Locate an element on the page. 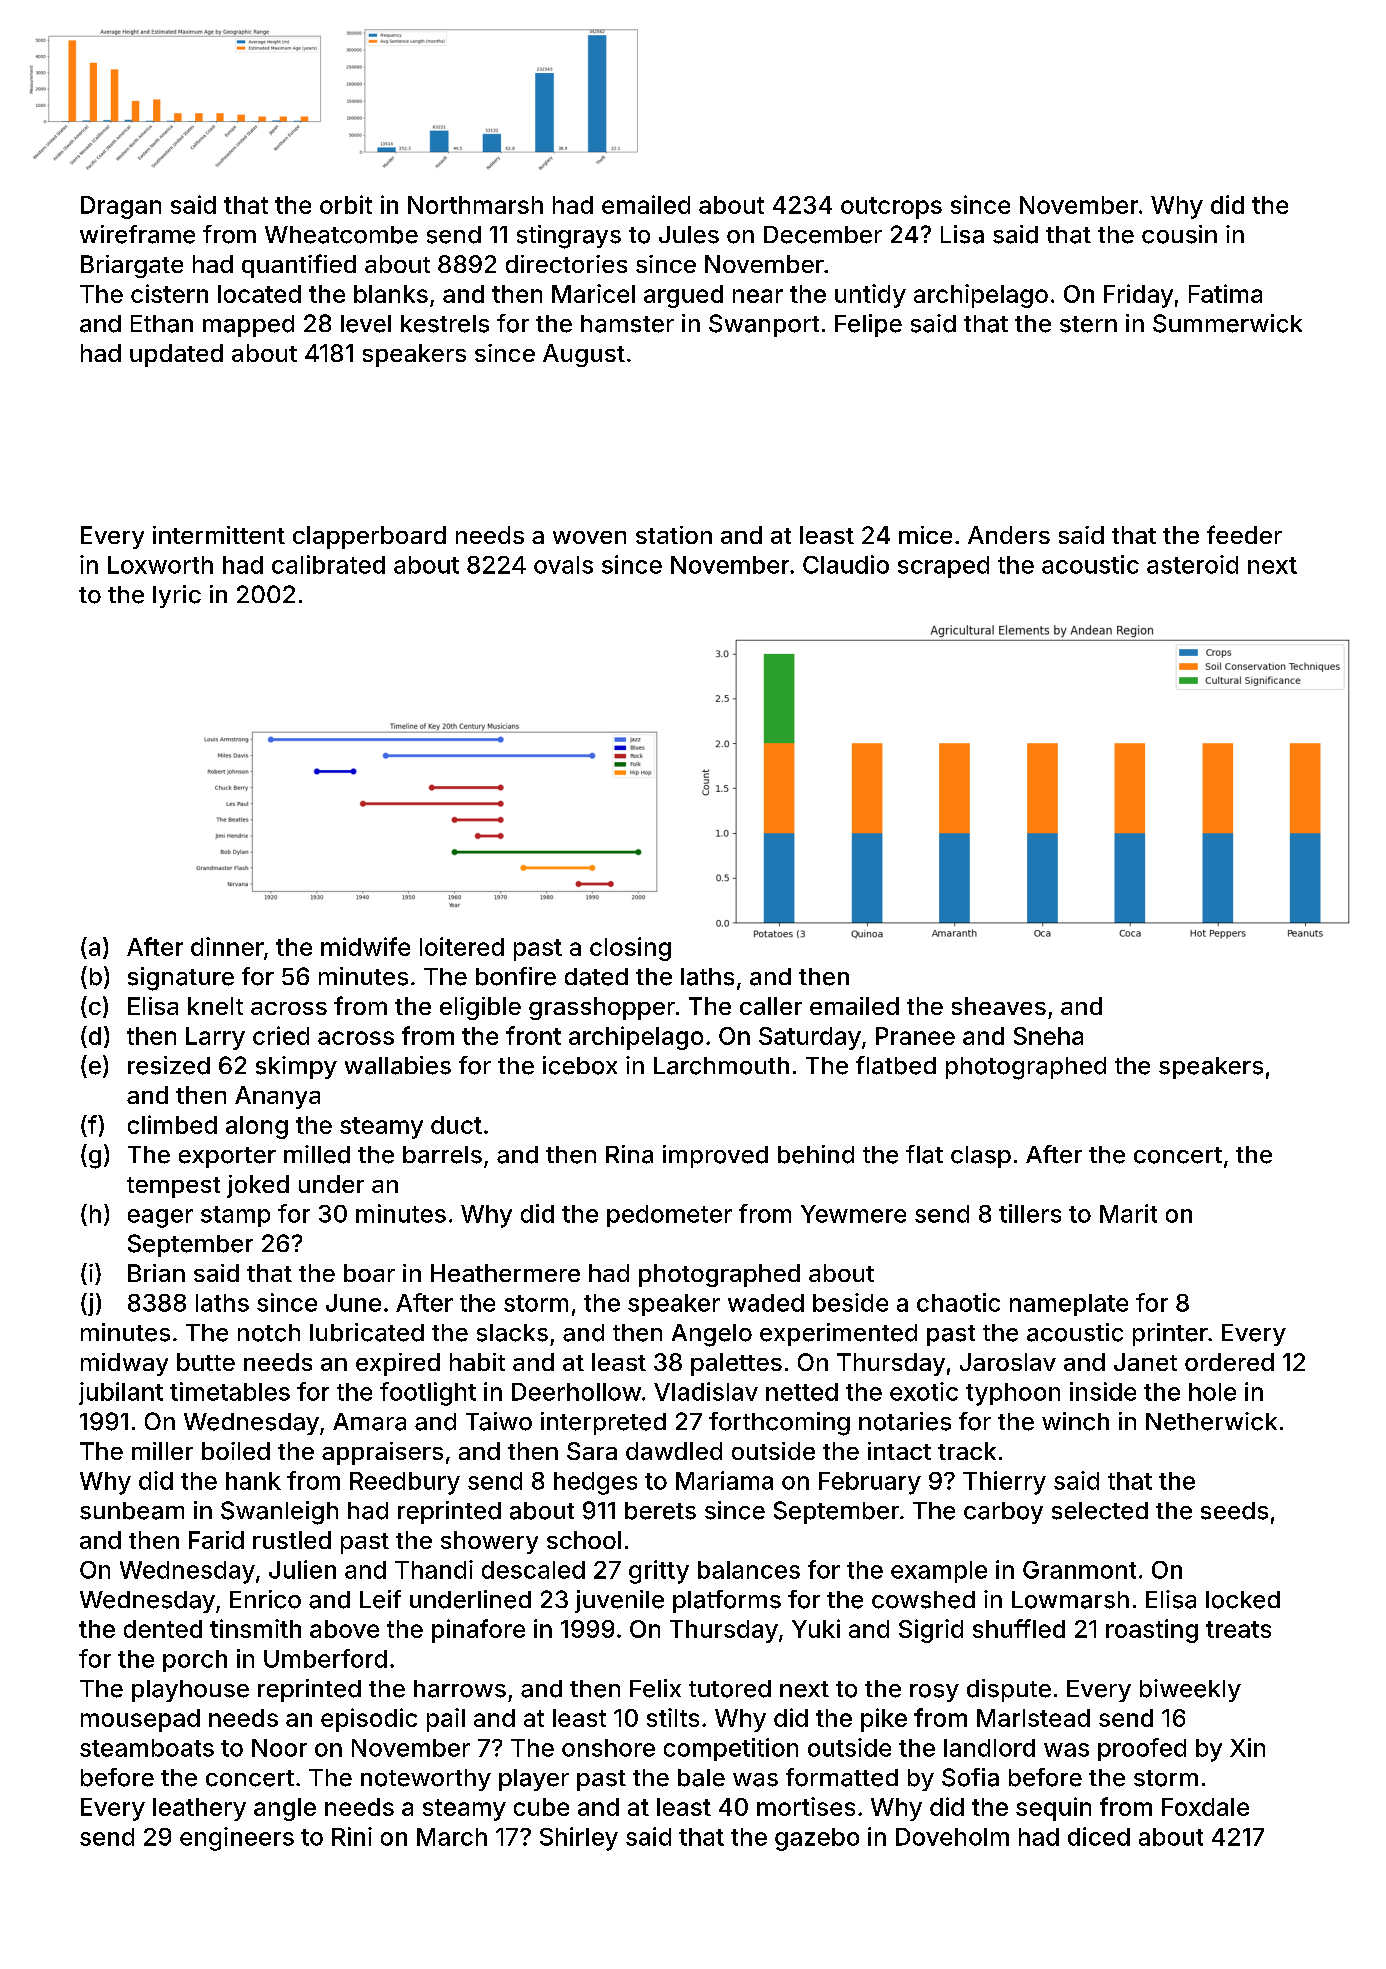  jubilant is located at coordinates (121, 1393).
